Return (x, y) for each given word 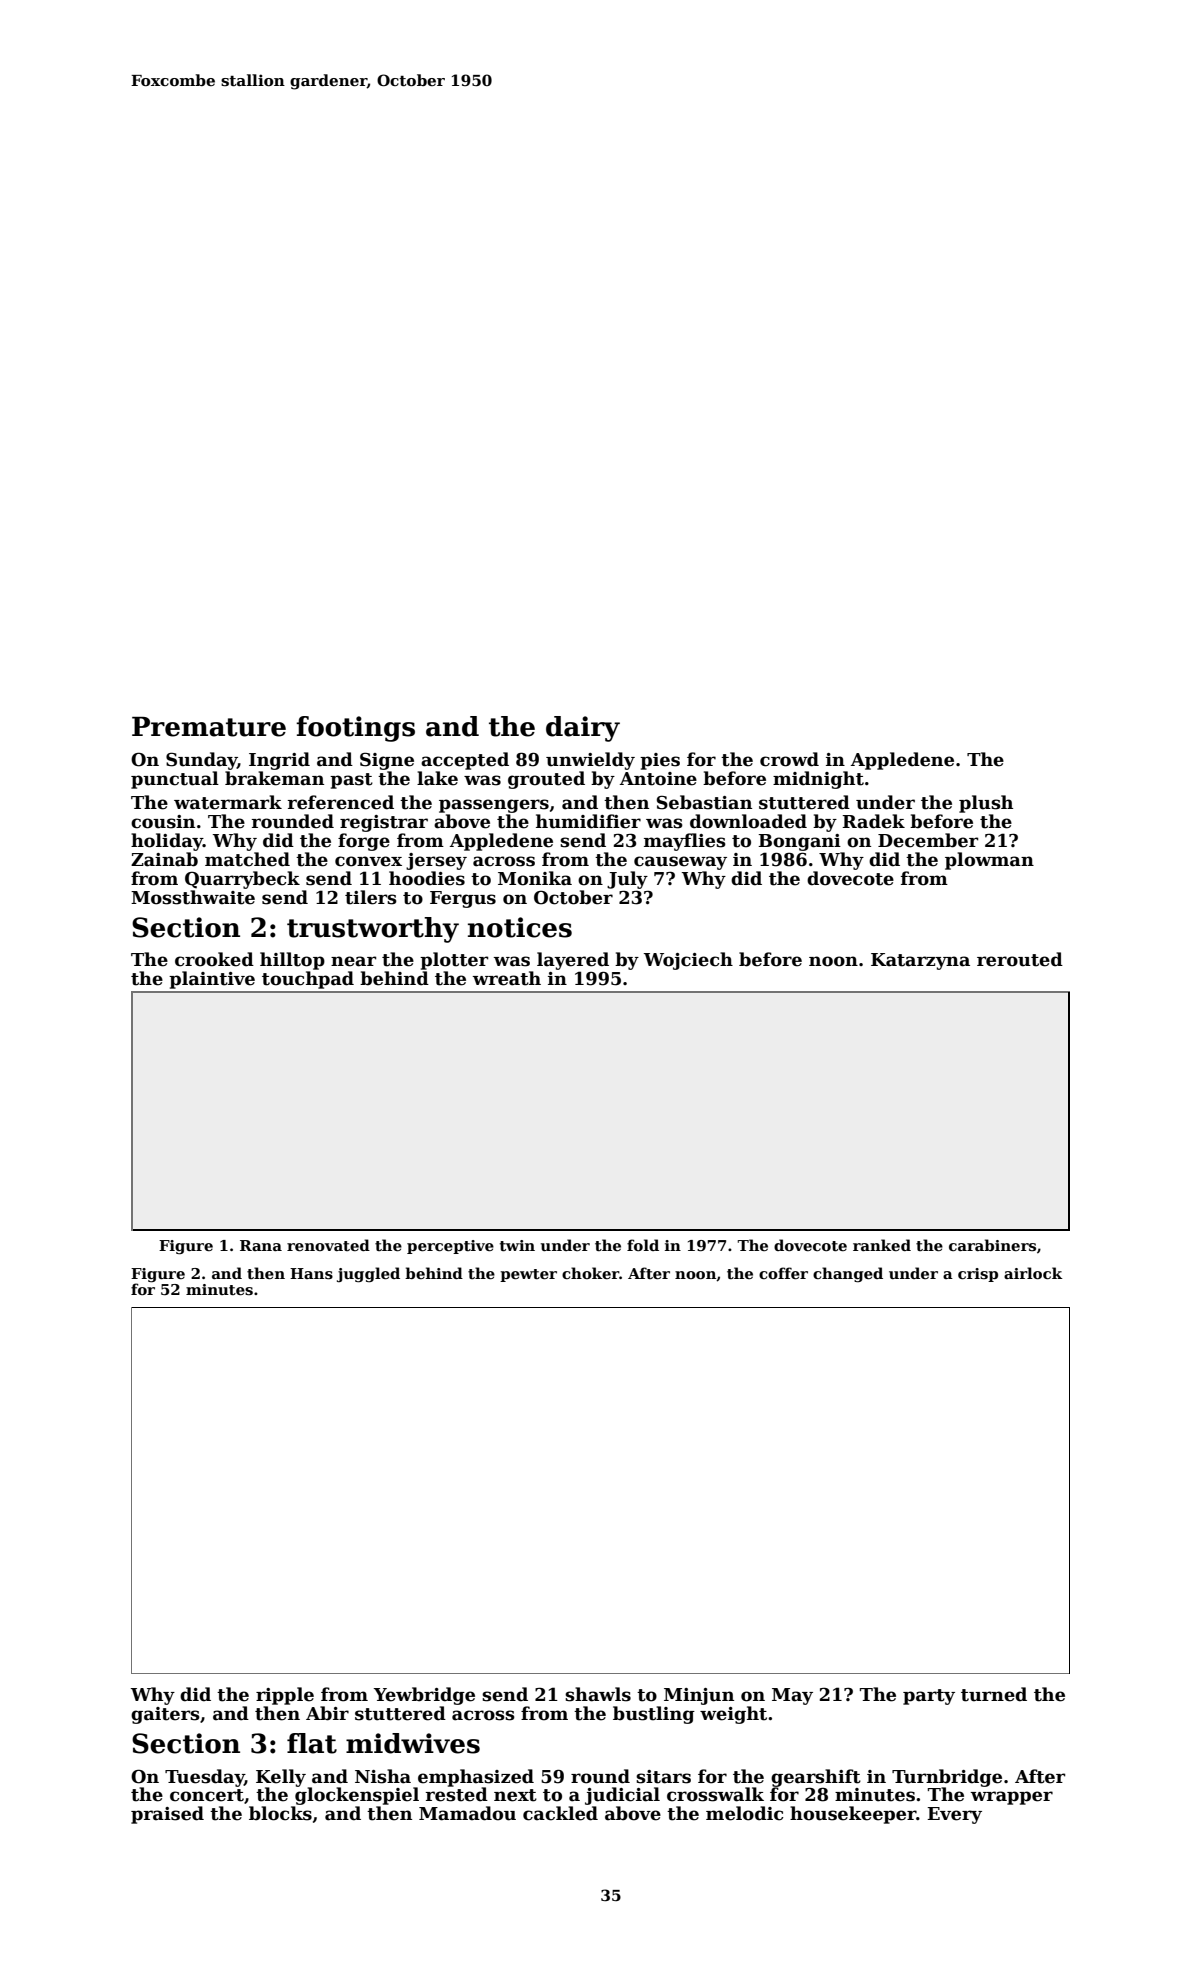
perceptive (450, 1247)
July (627, 880)
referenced (341, 802)
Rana (261, 1245)
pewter (528, 1275)
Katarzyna (920, 961)
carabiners (992, 1245)
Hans (311, 1274)
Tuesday (204, 1778)
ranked (882, 1245)
